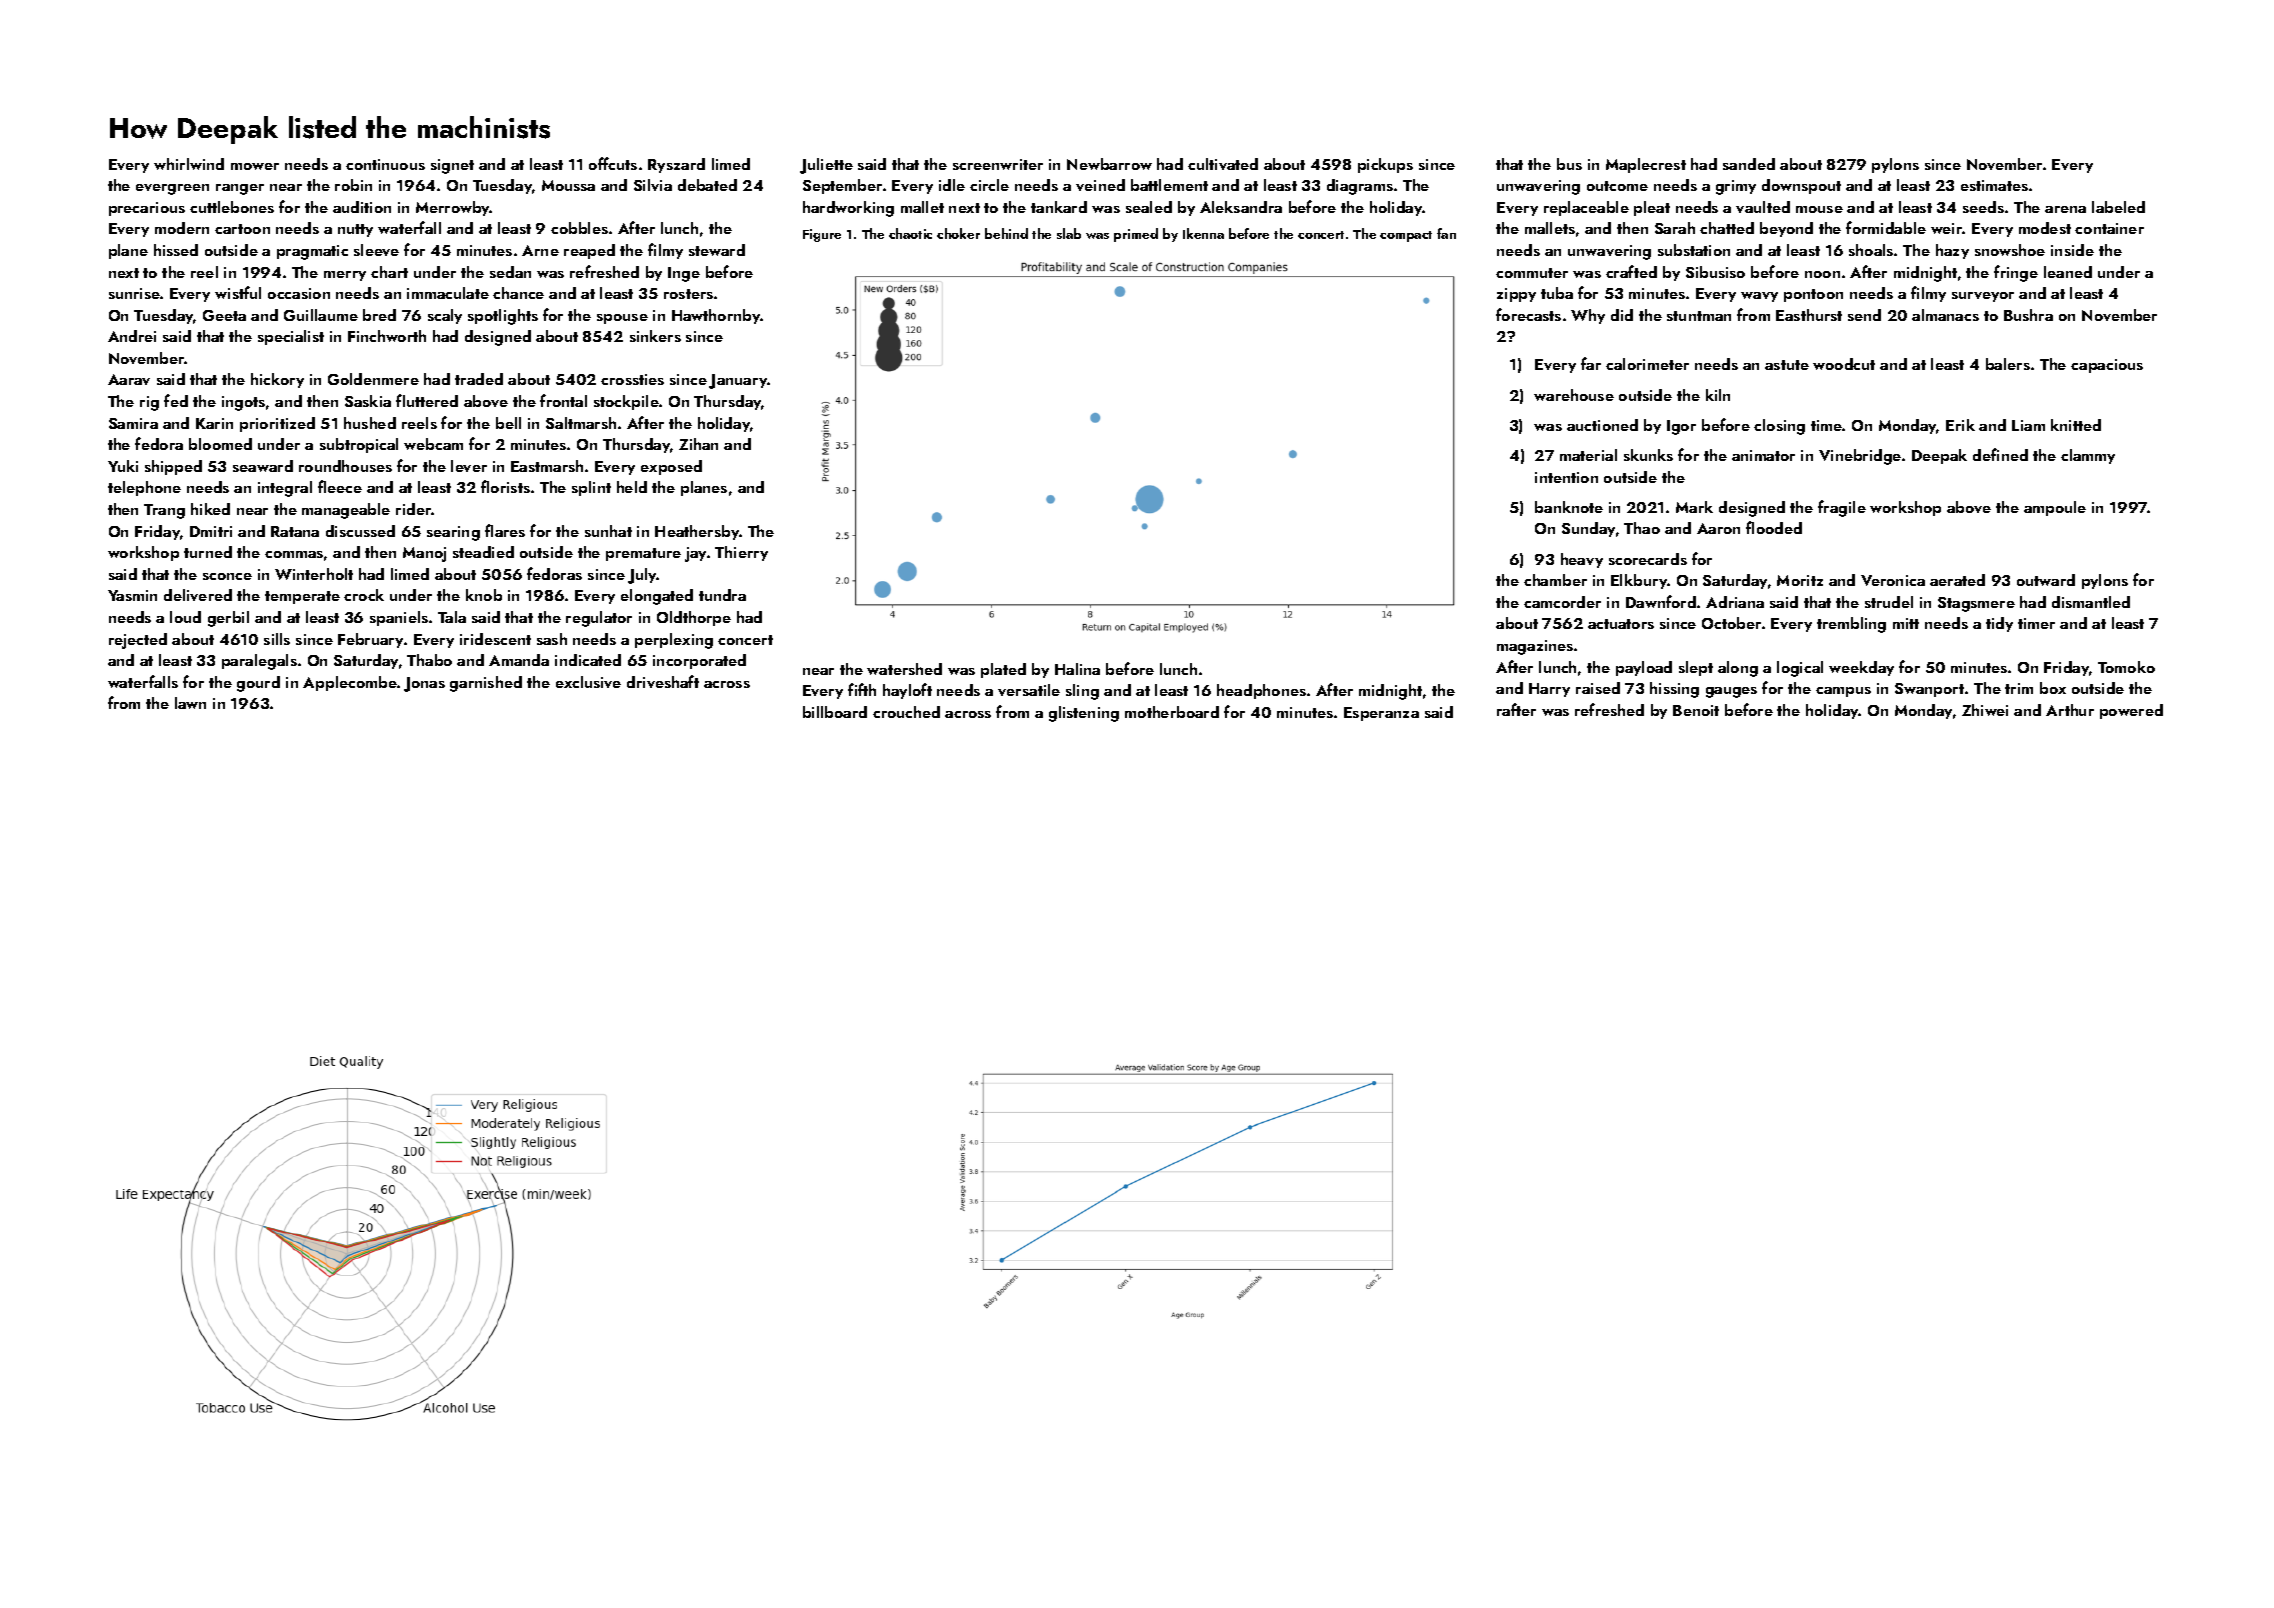 Image resolution: width=2274 pixels, height=1608 pixels. Describe the element at coordinates (2088, 456) in the screenshot. I see `clammy` at that location.
